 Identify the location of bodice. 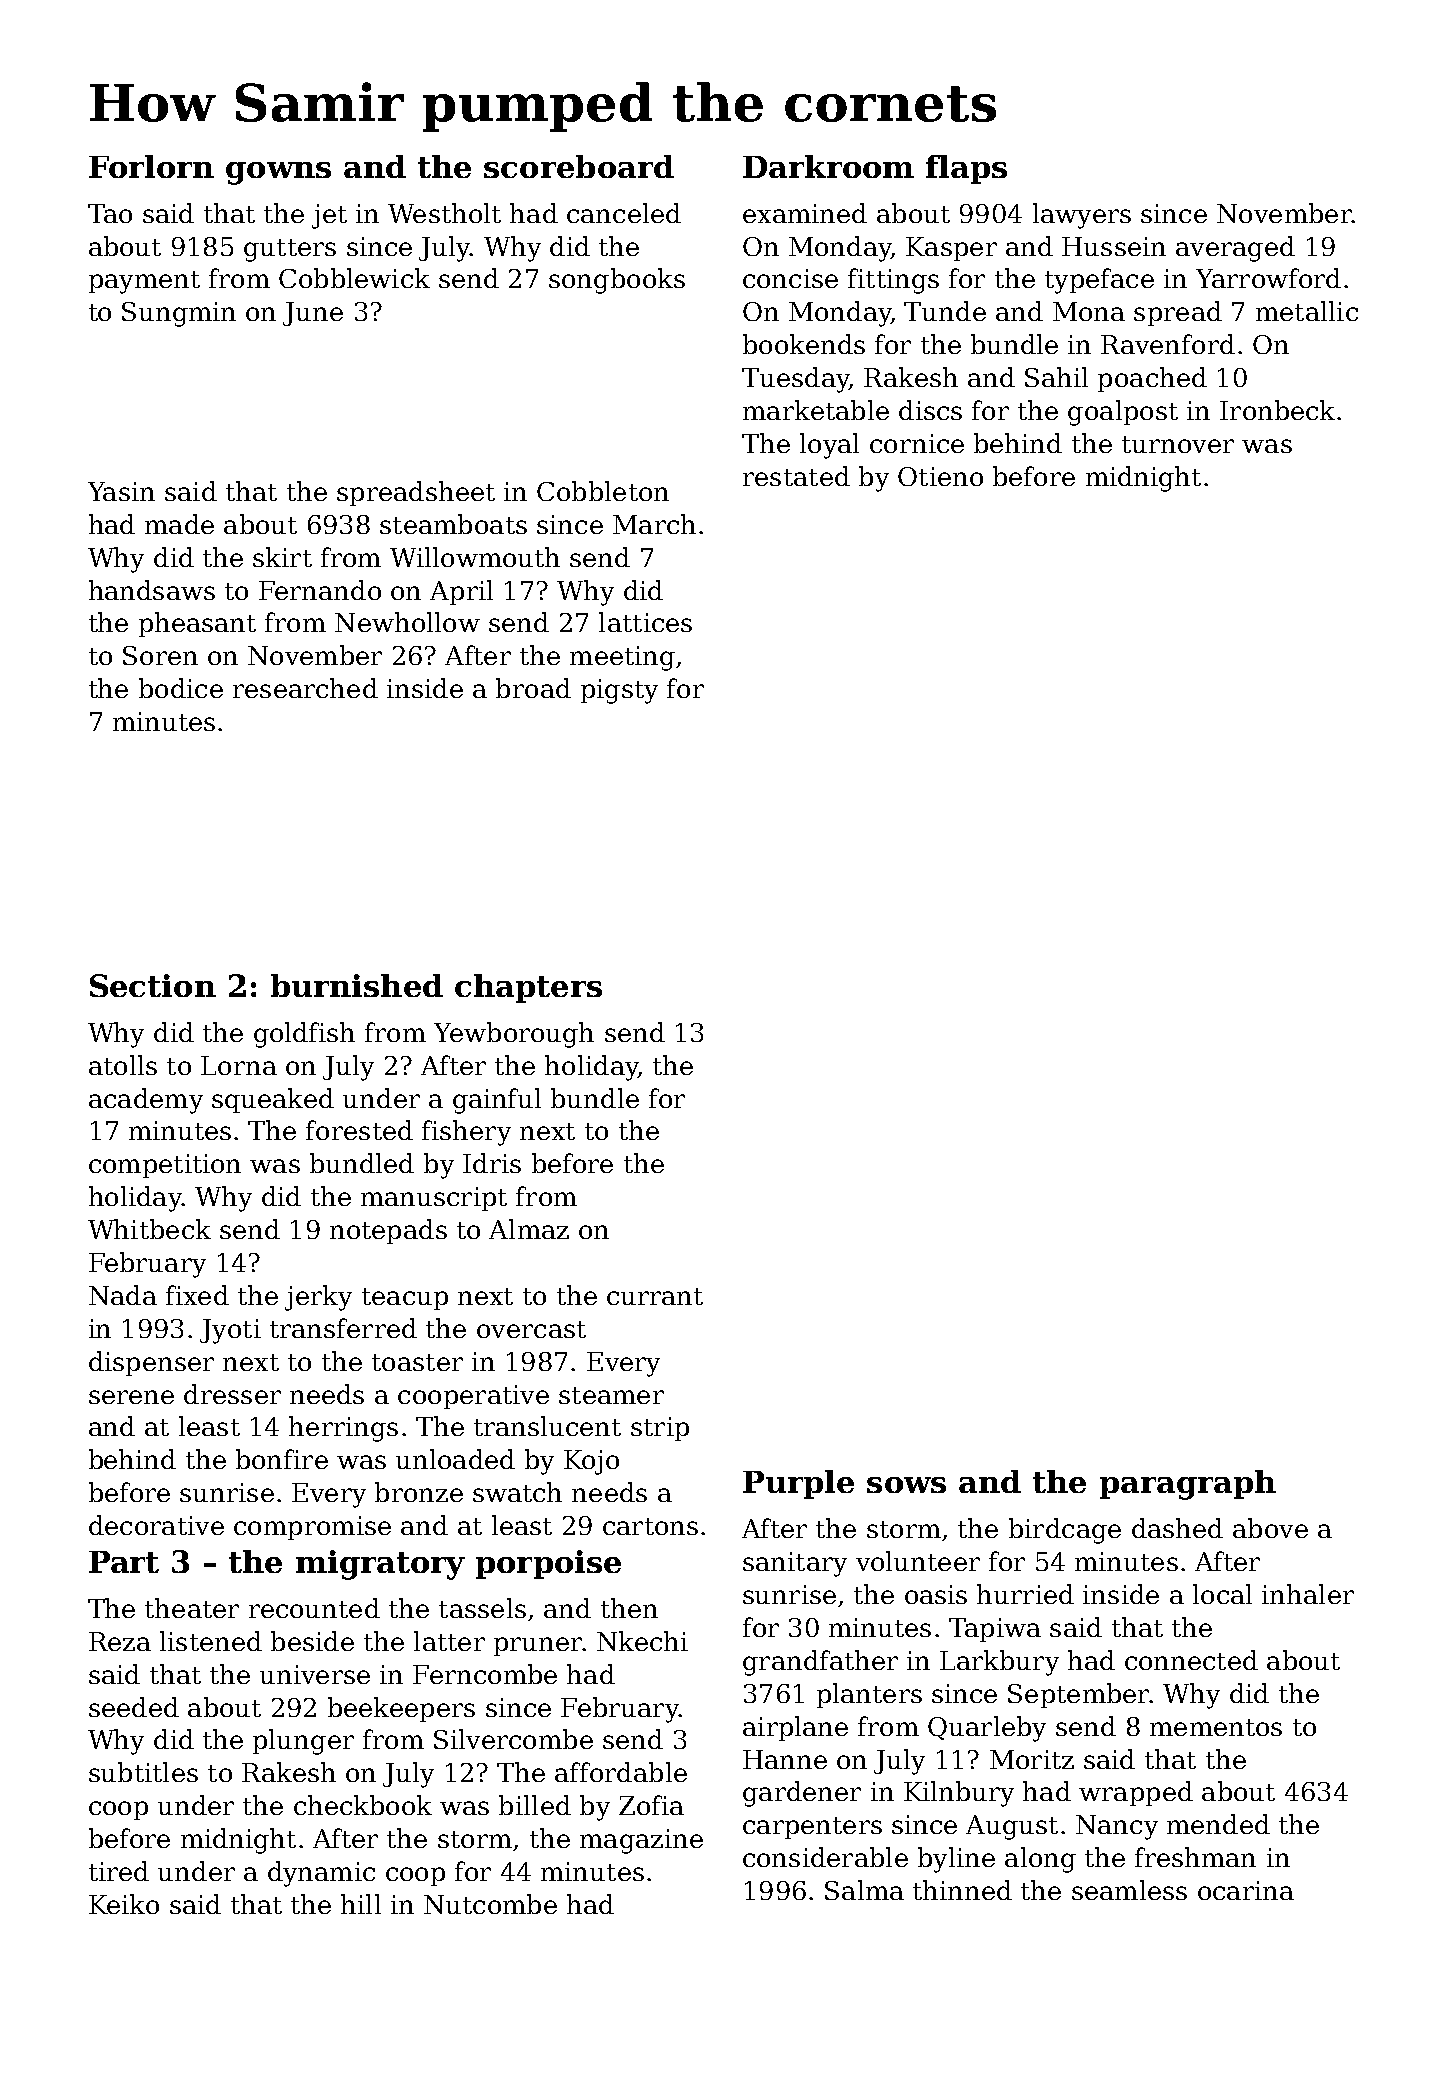
(181, 688).
